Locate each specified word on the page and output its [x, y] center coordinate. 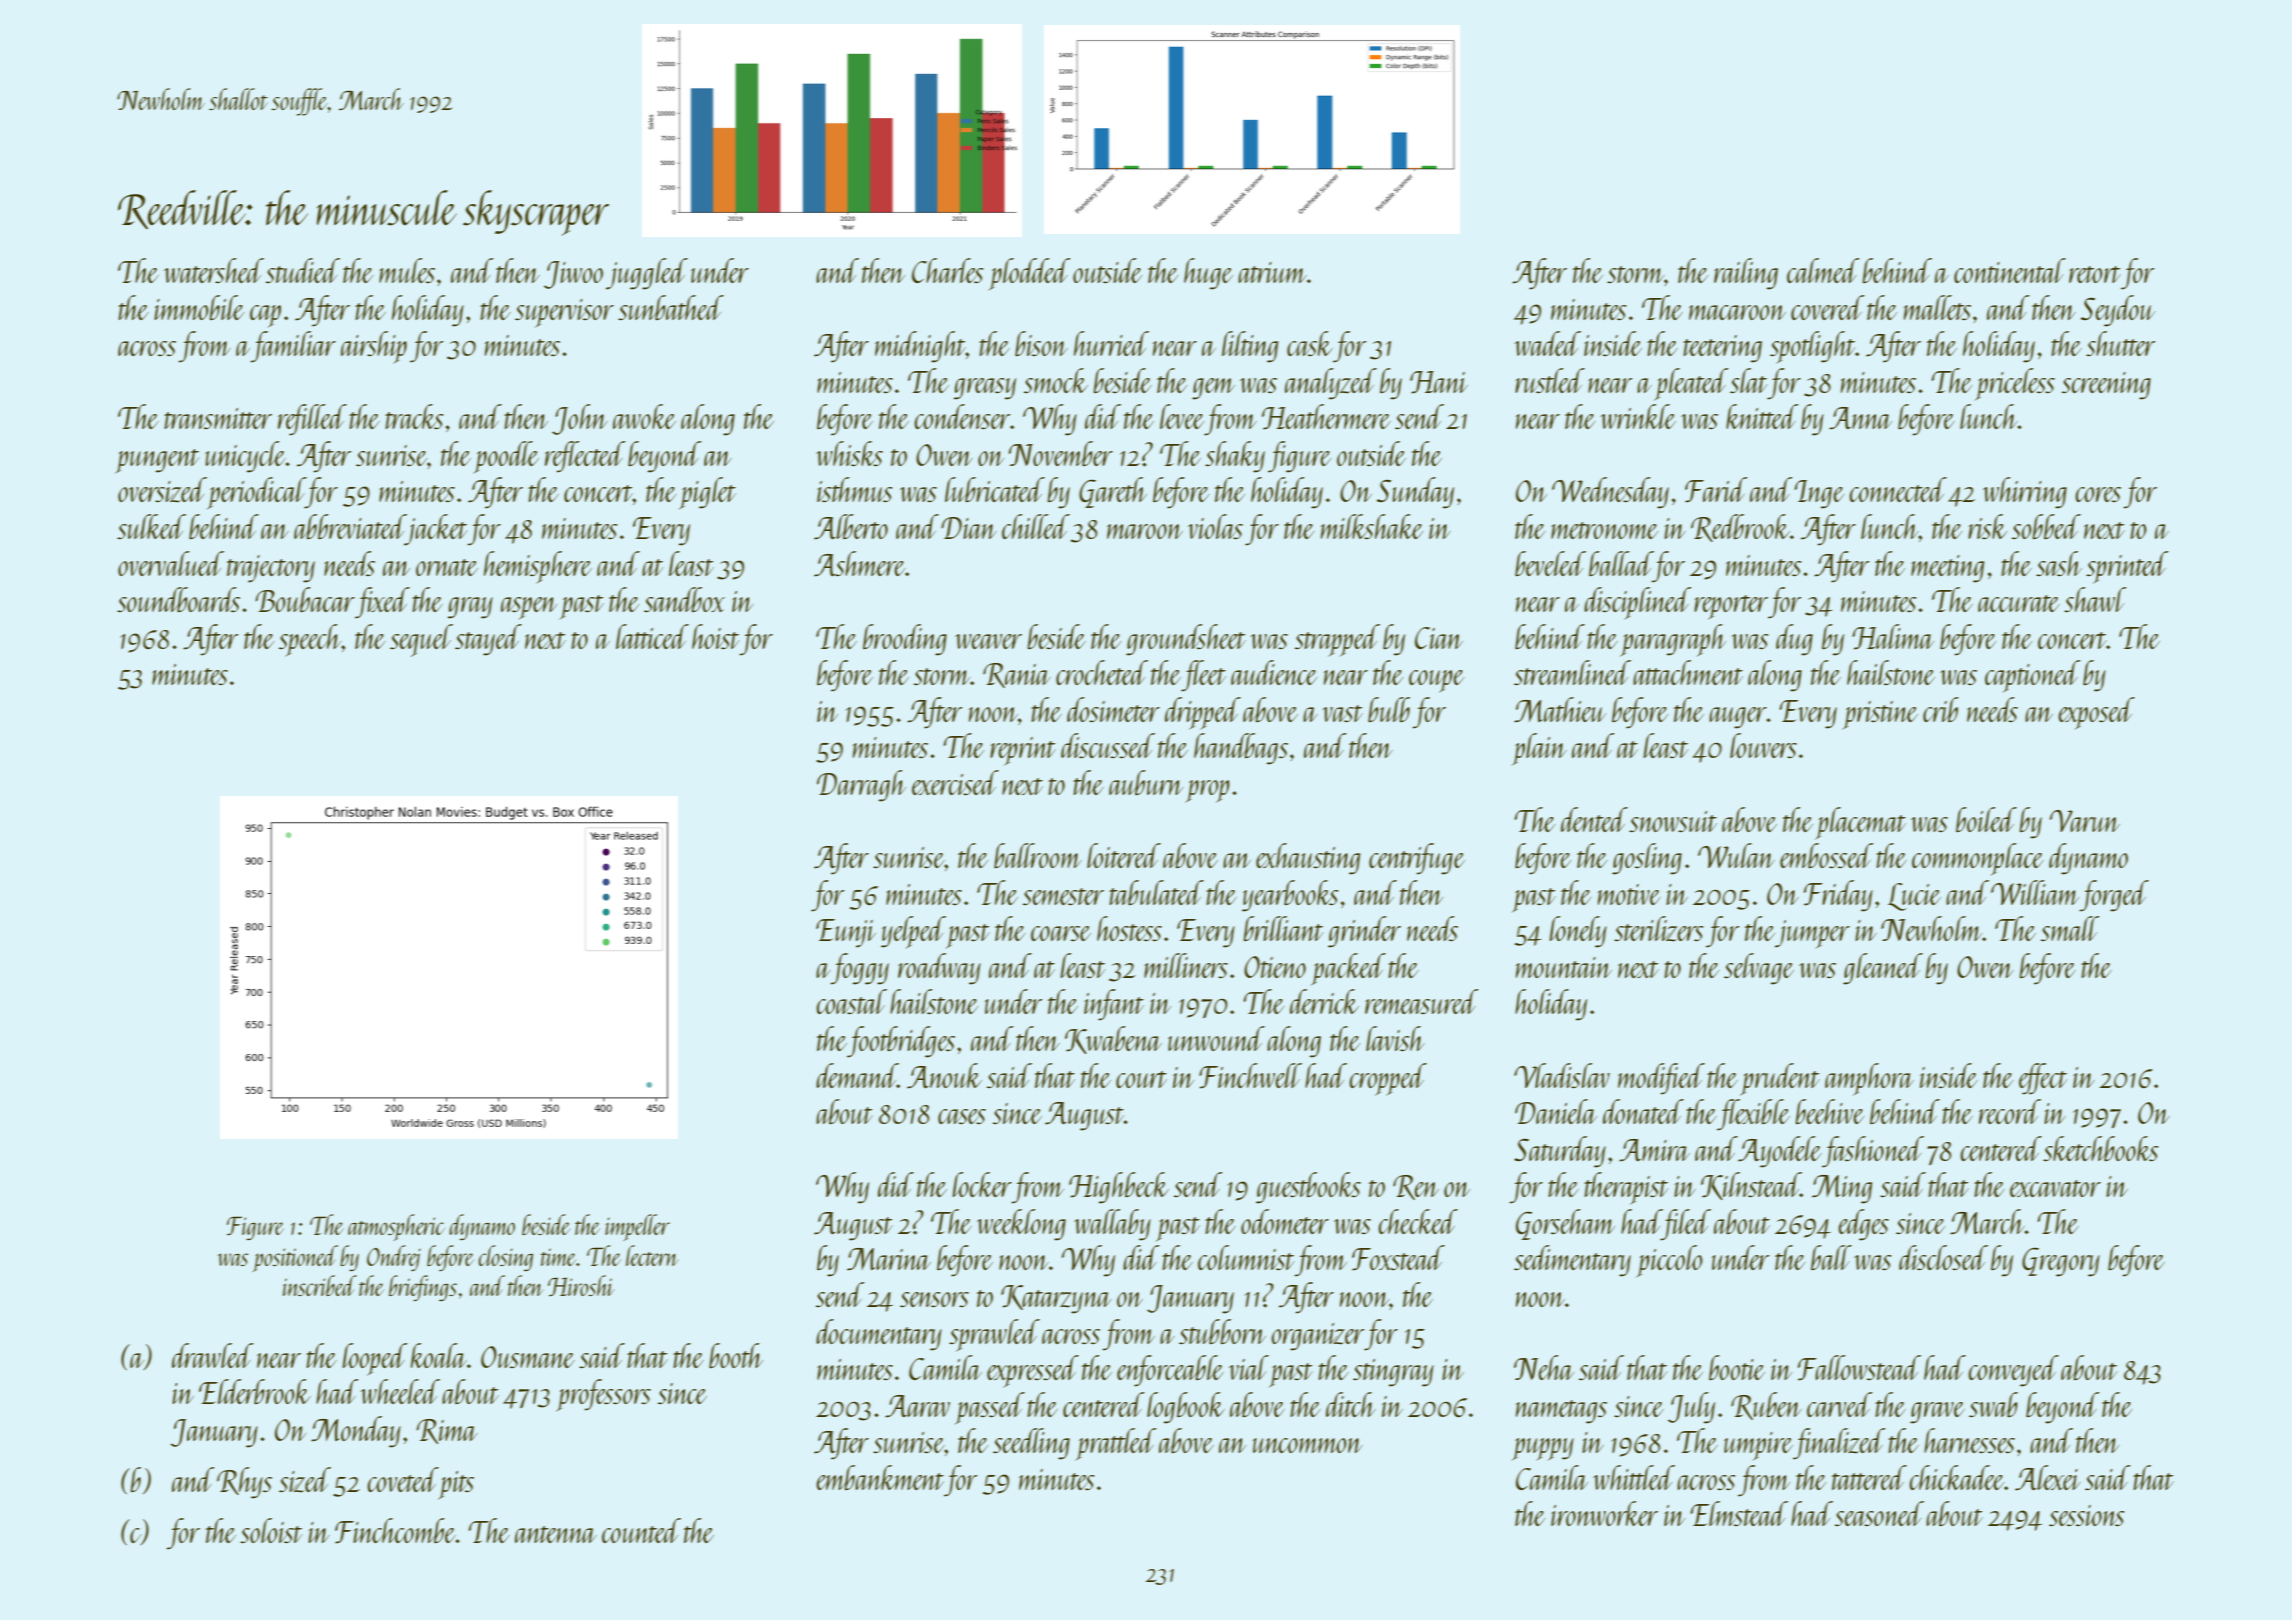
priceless [2015, 384]
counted [641, 1530]
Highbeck [1119, 1188]
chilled [1036, 526]
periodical [256, 493]
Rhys [244, 1483]
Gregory [2061, 1262]
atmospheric [396, 1227]
